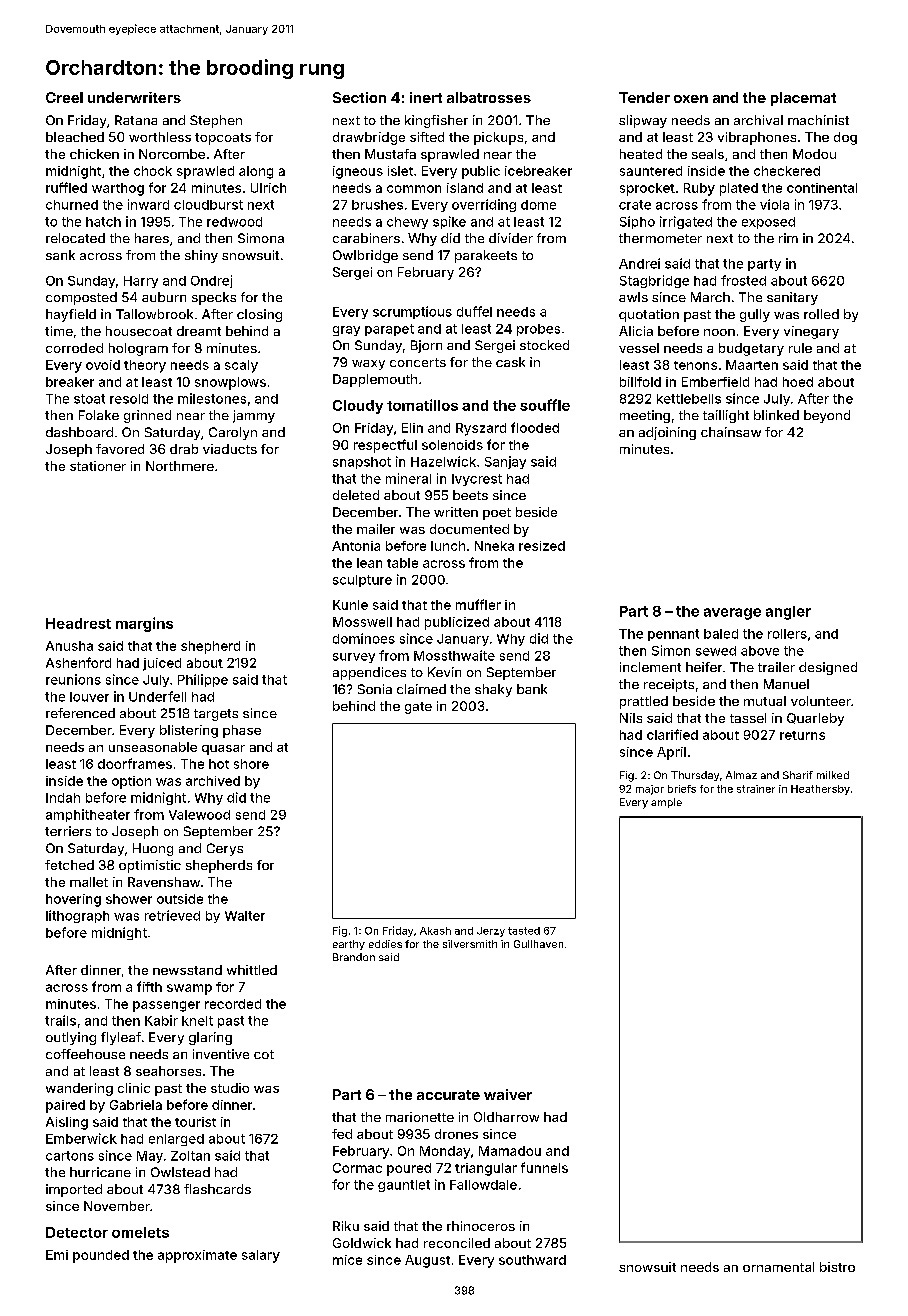 This screenshot has height=1316, width=908. What do you see at coordinates (358, 172) in the screenshot?
I see `igneous` at bounding box center [358, 172].
